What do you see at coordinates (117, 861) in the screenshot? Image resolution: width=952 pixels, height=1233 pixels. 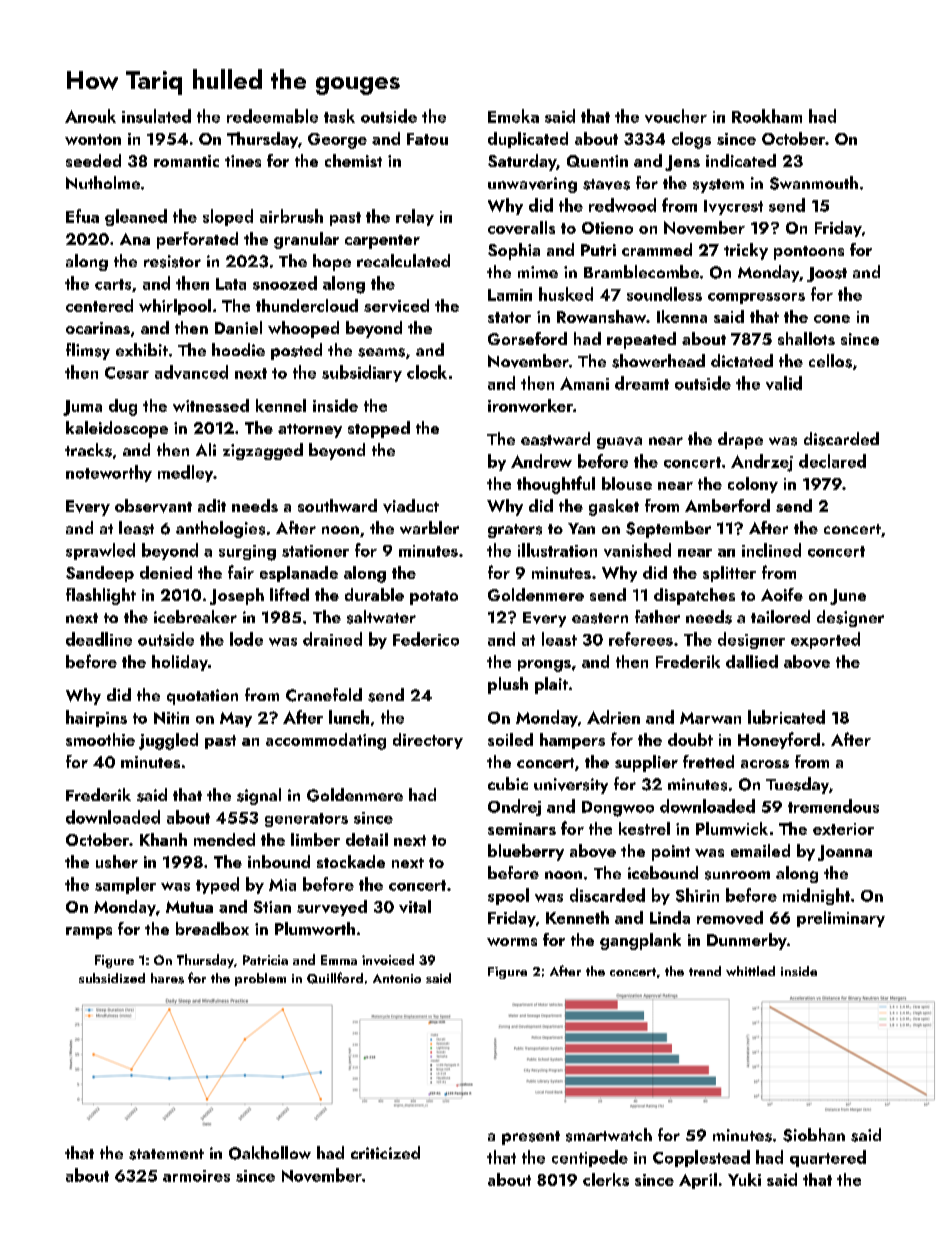 I see `usher` at bounding box center [117, 861].
